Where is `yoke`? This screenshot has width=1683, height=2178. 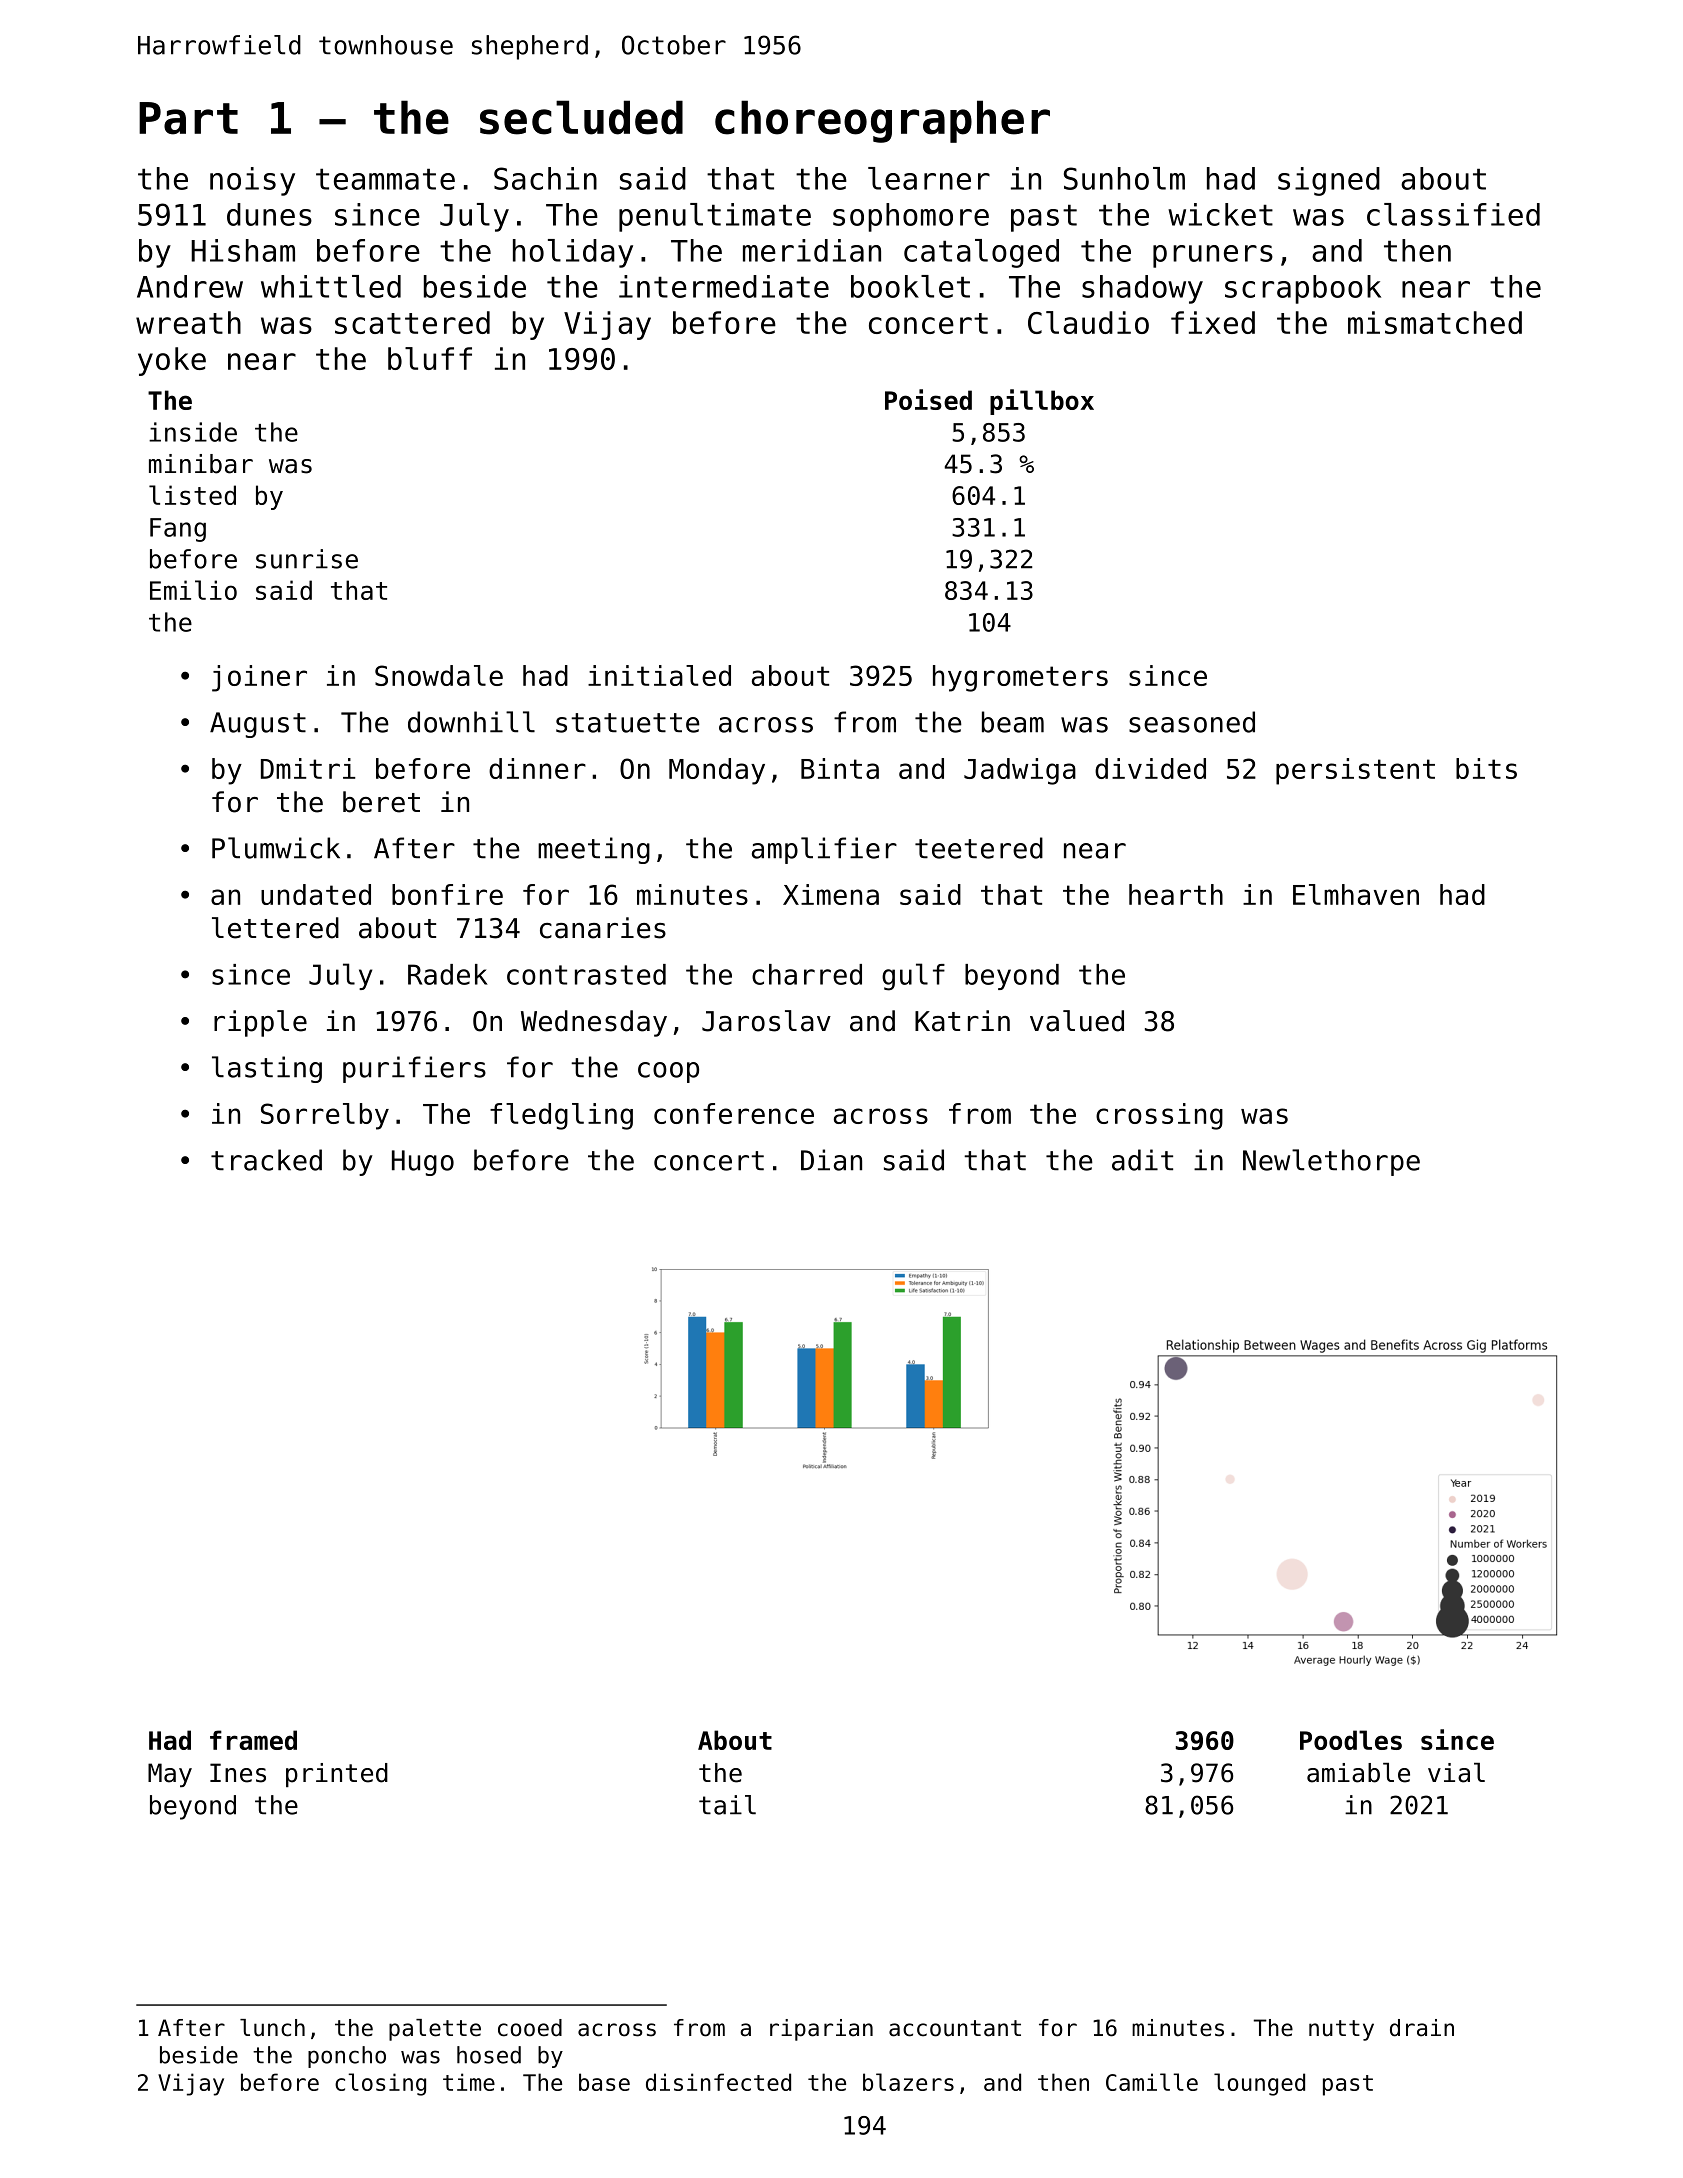
yoke is located at coordinates (172, 361).
